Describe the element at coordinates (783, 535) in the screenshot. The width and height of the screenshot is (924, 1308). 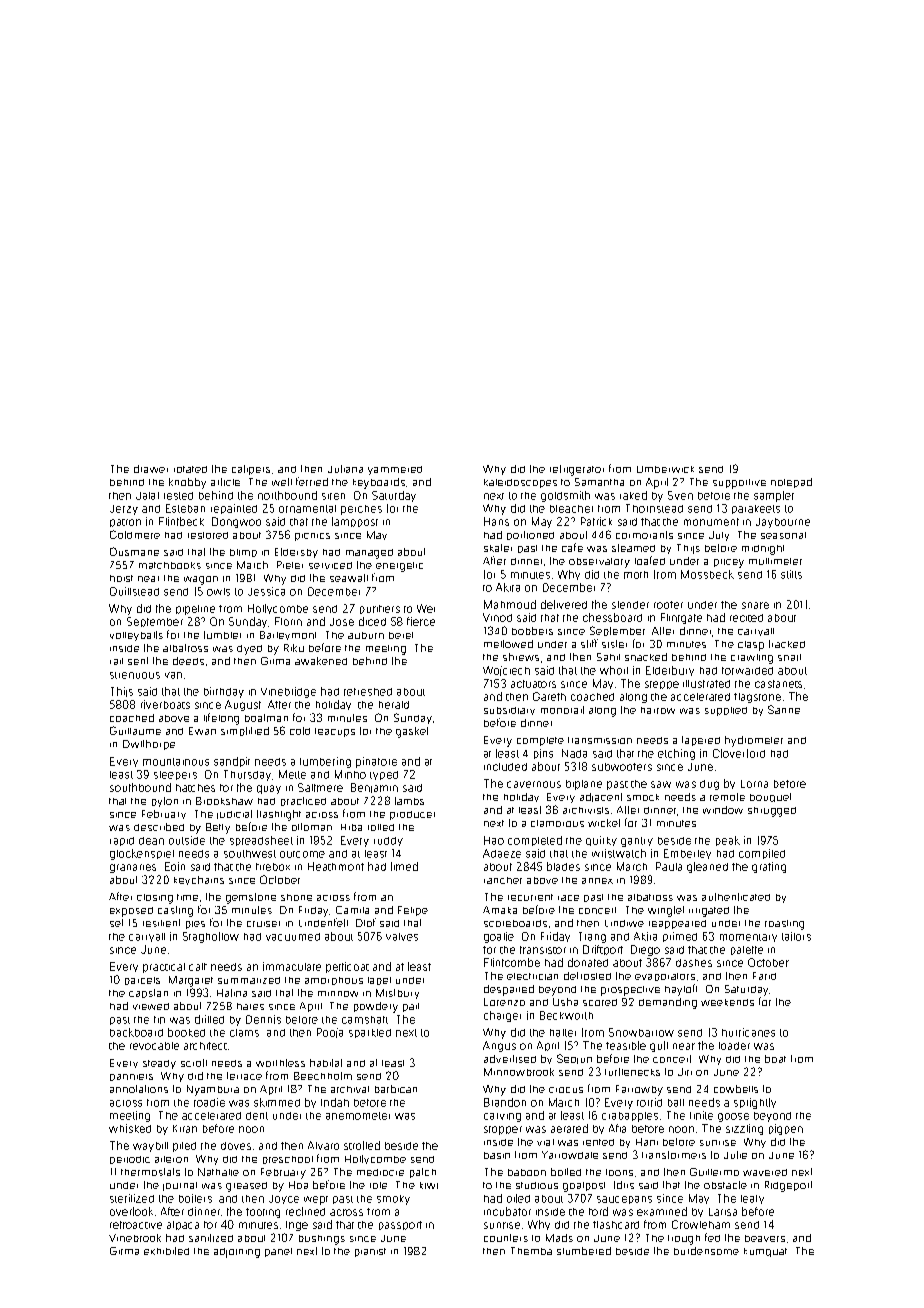
I see `seasonal` at that location.
